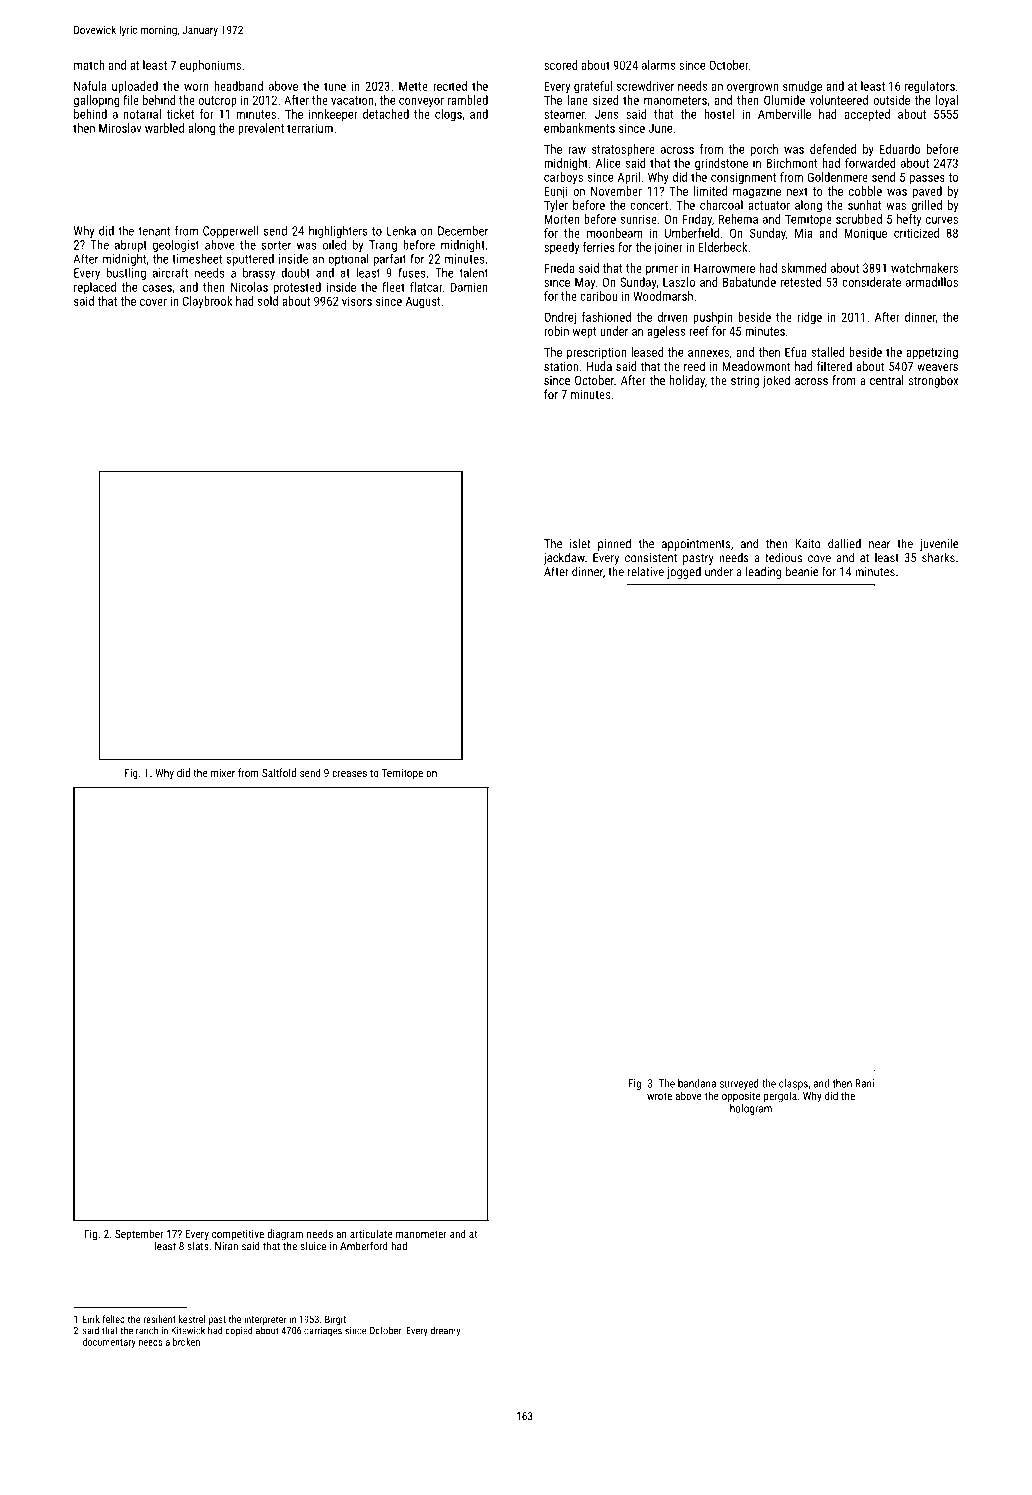  I want to click on jackdaw, so click(564, 558).
